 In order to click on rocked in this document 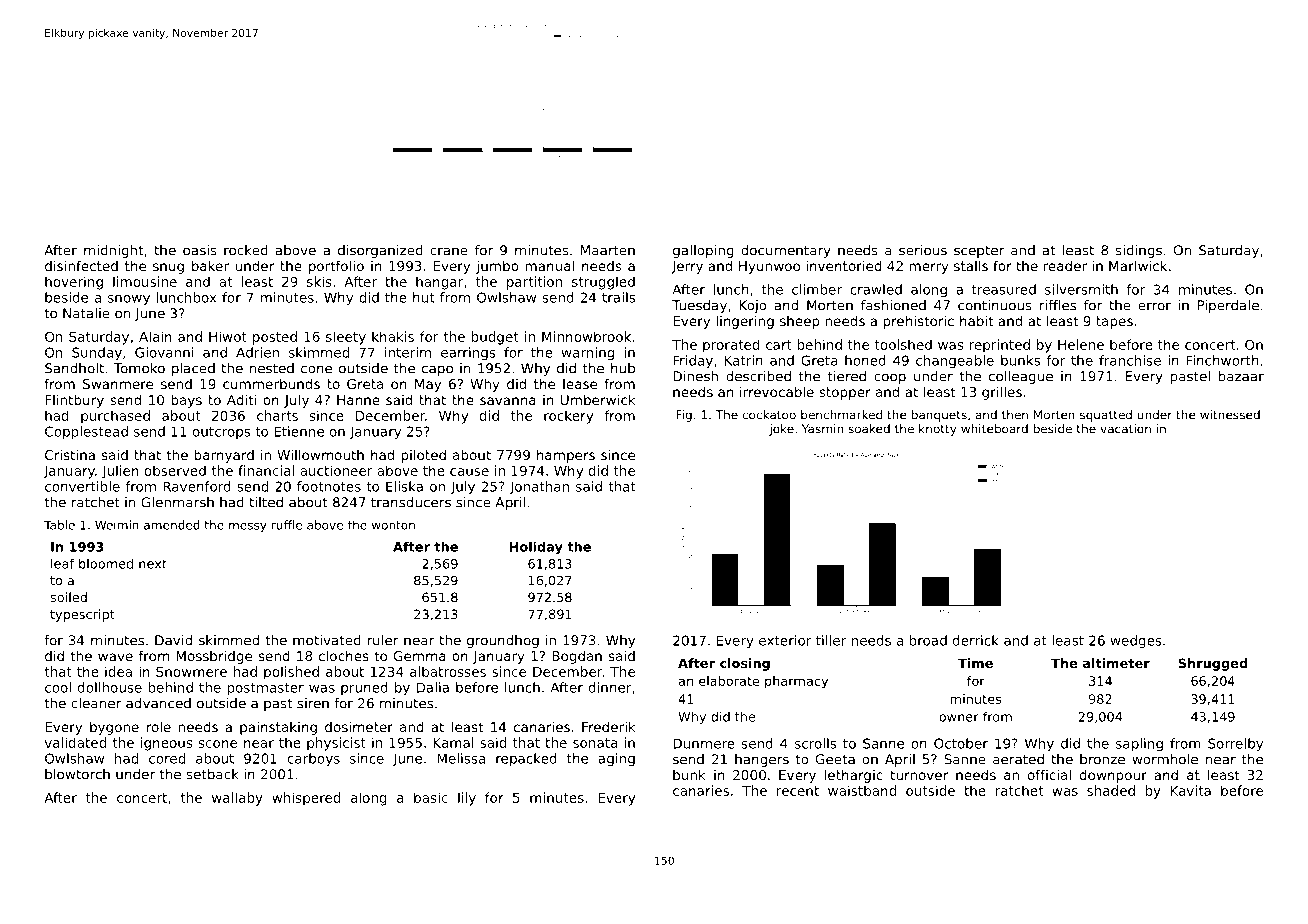, I will do `click(246, 250)`.
